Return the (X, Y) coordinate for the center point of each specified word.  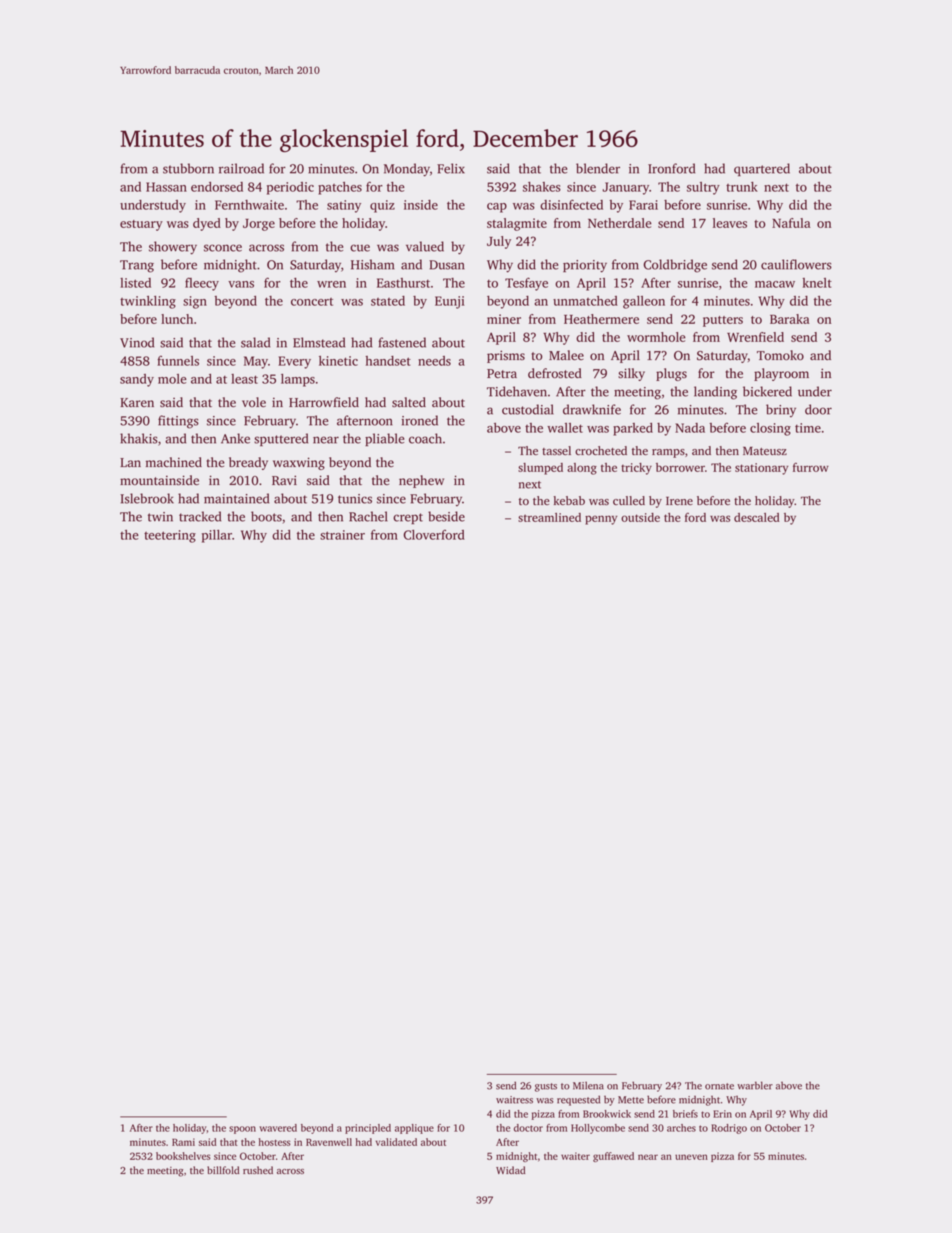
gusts (546, 1087)
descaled (757, 517)
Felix (451, 168)
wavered (278, 1128)
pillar (217, 536)
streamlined (549, 517)
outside (640, 517)
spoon (242, 1130)
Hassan (166, 187)
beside (446, 516)
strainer (342, 535)
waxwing (299, 463)
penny (601, 520)
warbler (755, 1085)
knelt (817, 283)
